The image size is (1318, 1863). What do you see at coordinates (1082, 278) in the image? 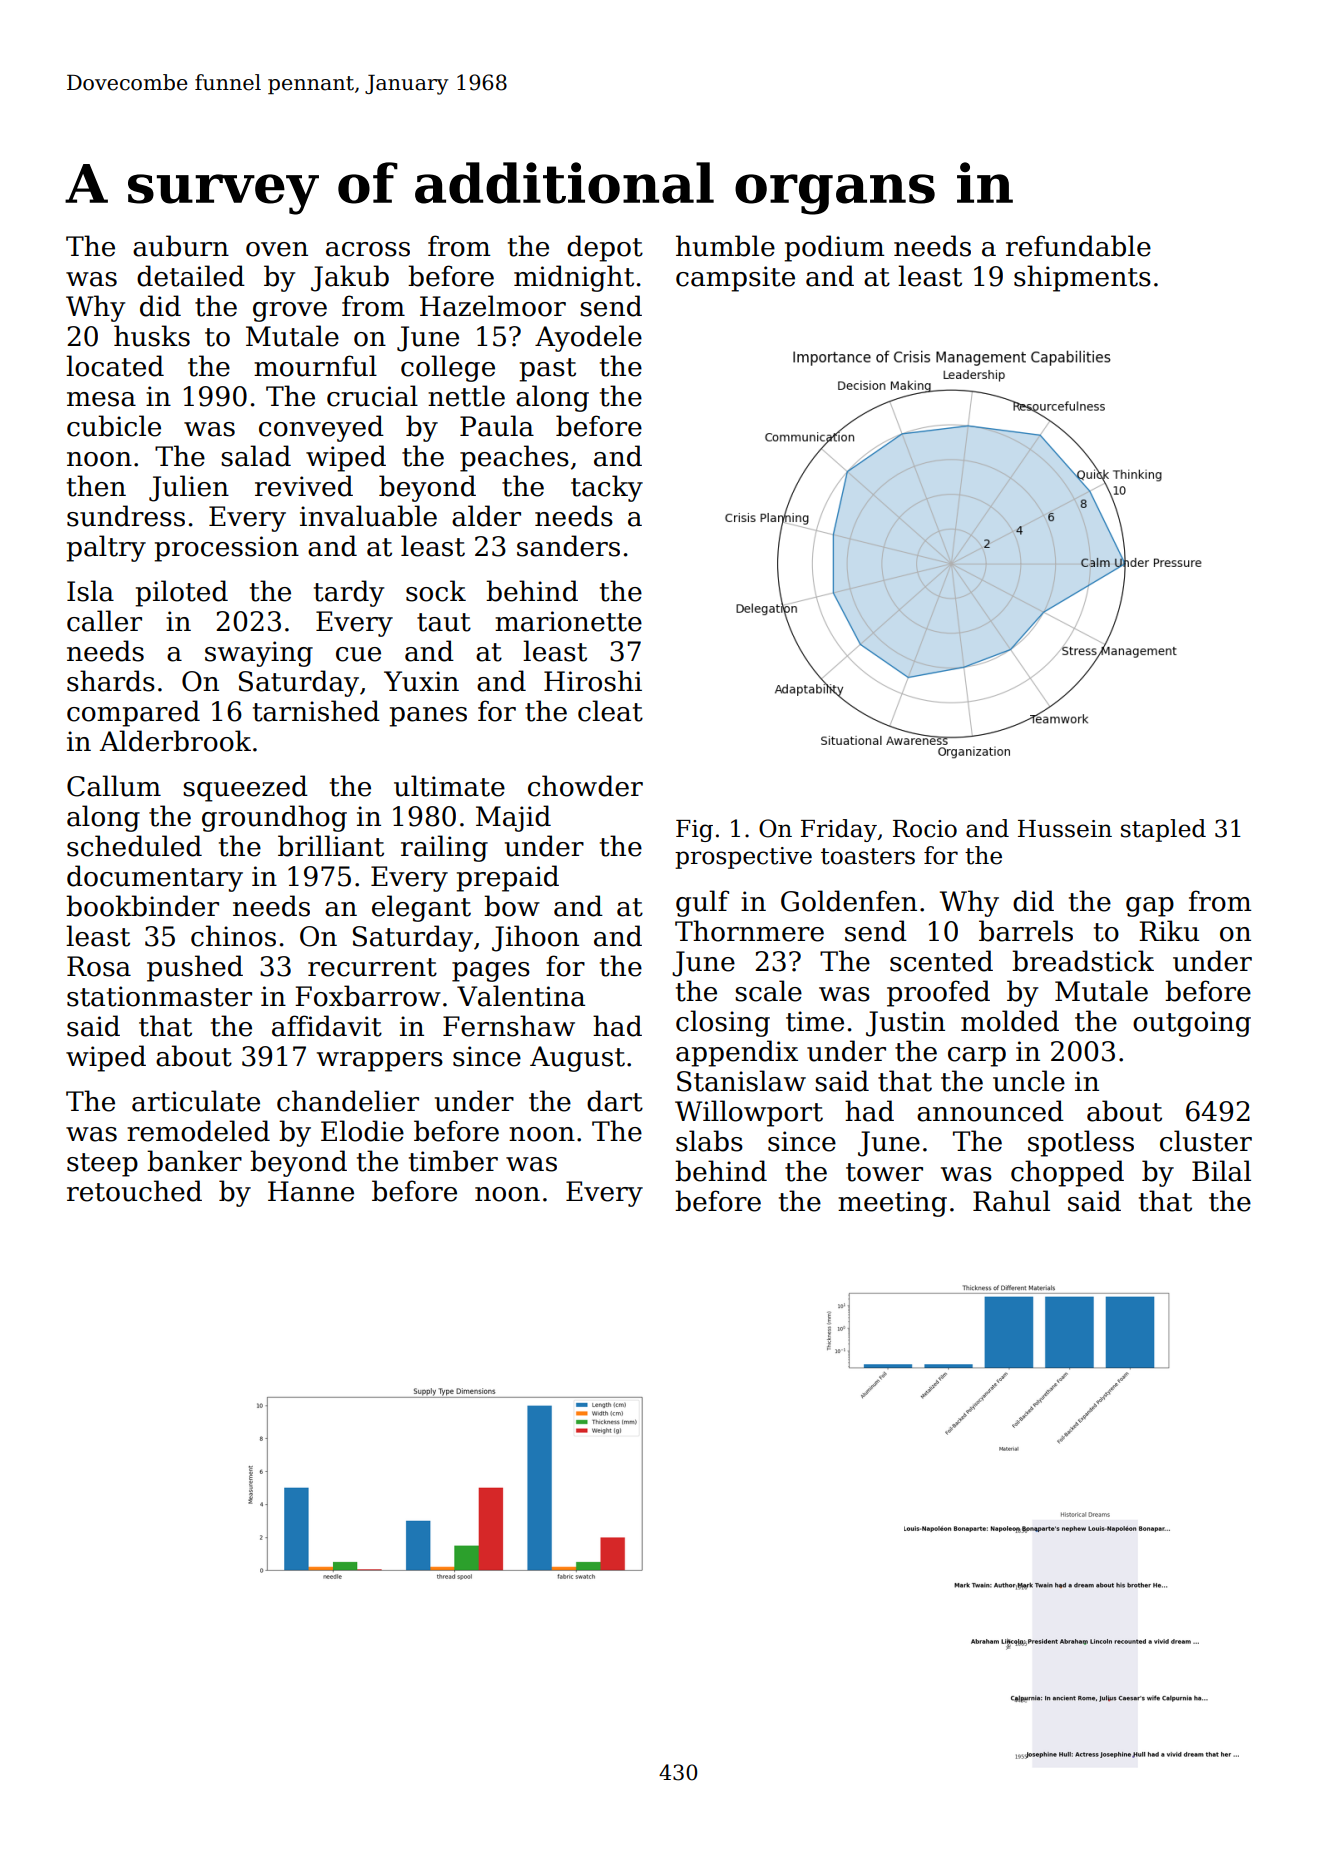
I see `shipments` at bounding box center [1082, 278].
